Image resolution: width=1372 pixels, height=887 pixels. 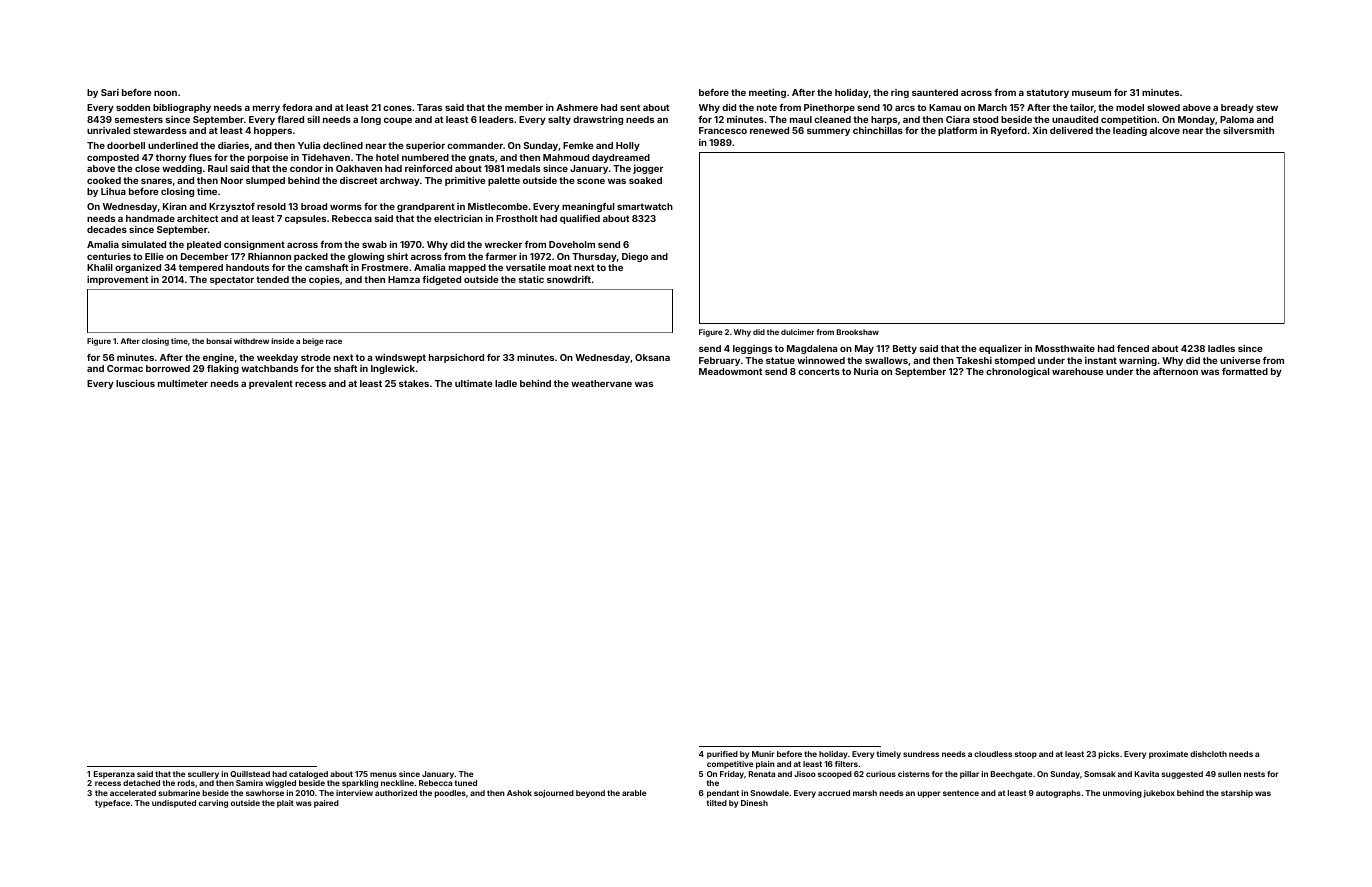 What do you see at coordinates (1245, 371) in the page?
I see `formatted` at bounding box center [1245, 371].
